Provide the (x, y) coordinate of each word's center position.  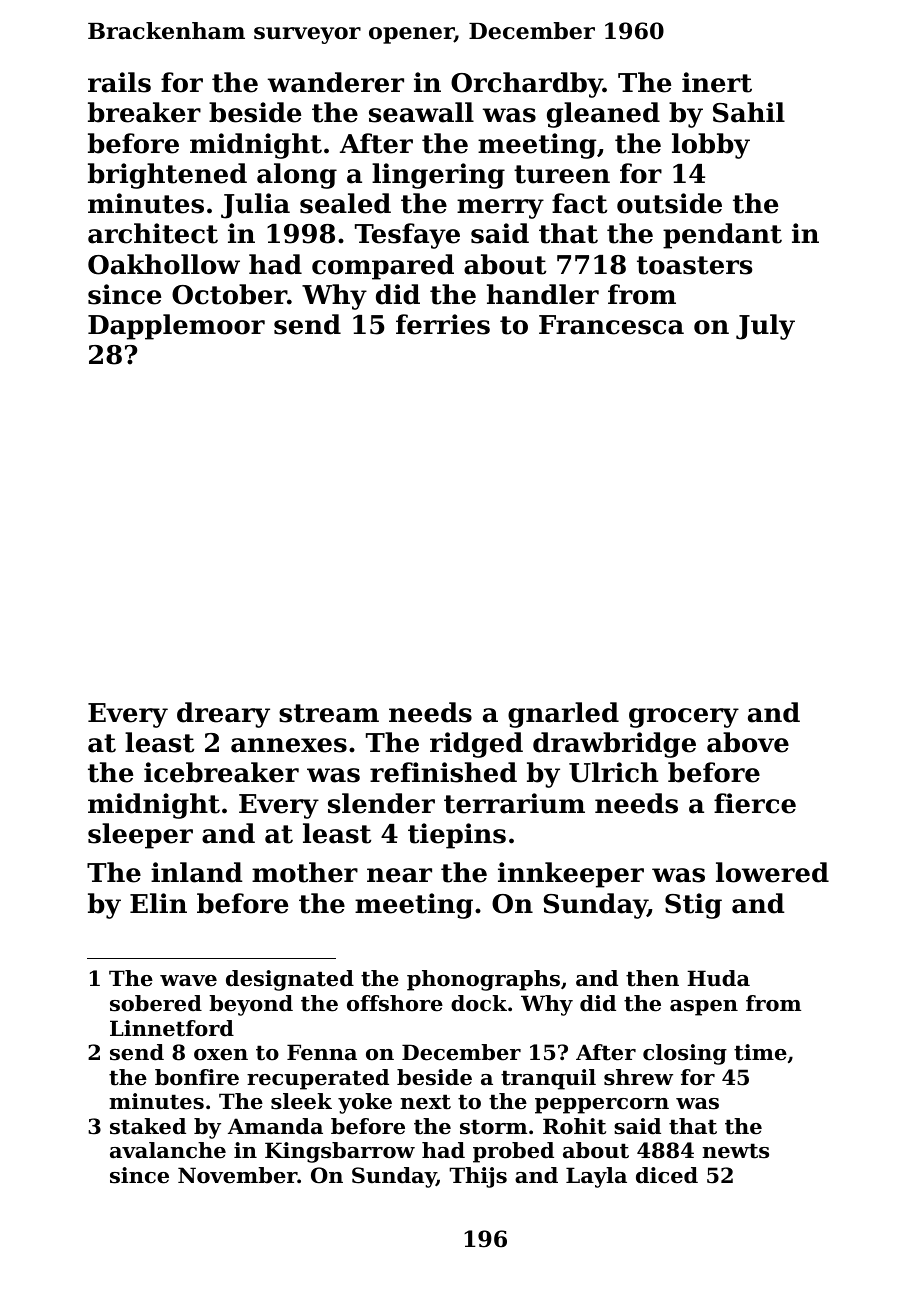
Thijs (478, 1177)
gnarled (563, 715)
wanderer (336, 82)
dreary (223, 715)
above (748, 742)
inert (717, 82)
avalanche (168, 1150)
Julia (255, 206)
